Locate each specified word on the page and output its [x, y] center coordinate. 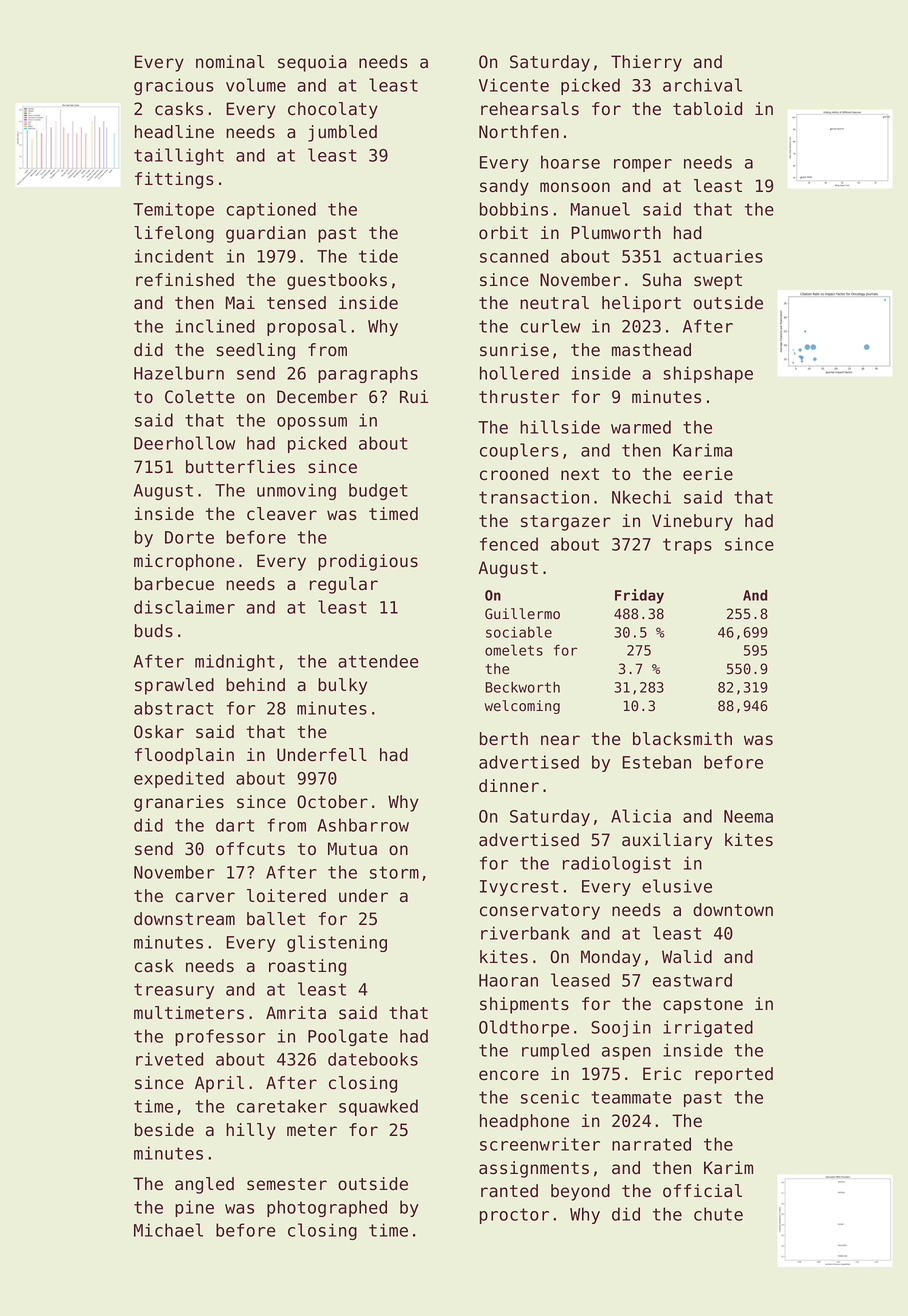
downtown [733, 910]
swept [718, 282]
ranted [509, 1191]
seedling [256, 351]
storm [394, 872]
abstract [174, 708]
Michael [168, 1230]
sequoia [312, 63]
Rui [414, 397]
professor [220, 1037]
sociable [519, 632]
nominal [230, 62]
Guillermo [522, 614]
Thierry [646, 63]
